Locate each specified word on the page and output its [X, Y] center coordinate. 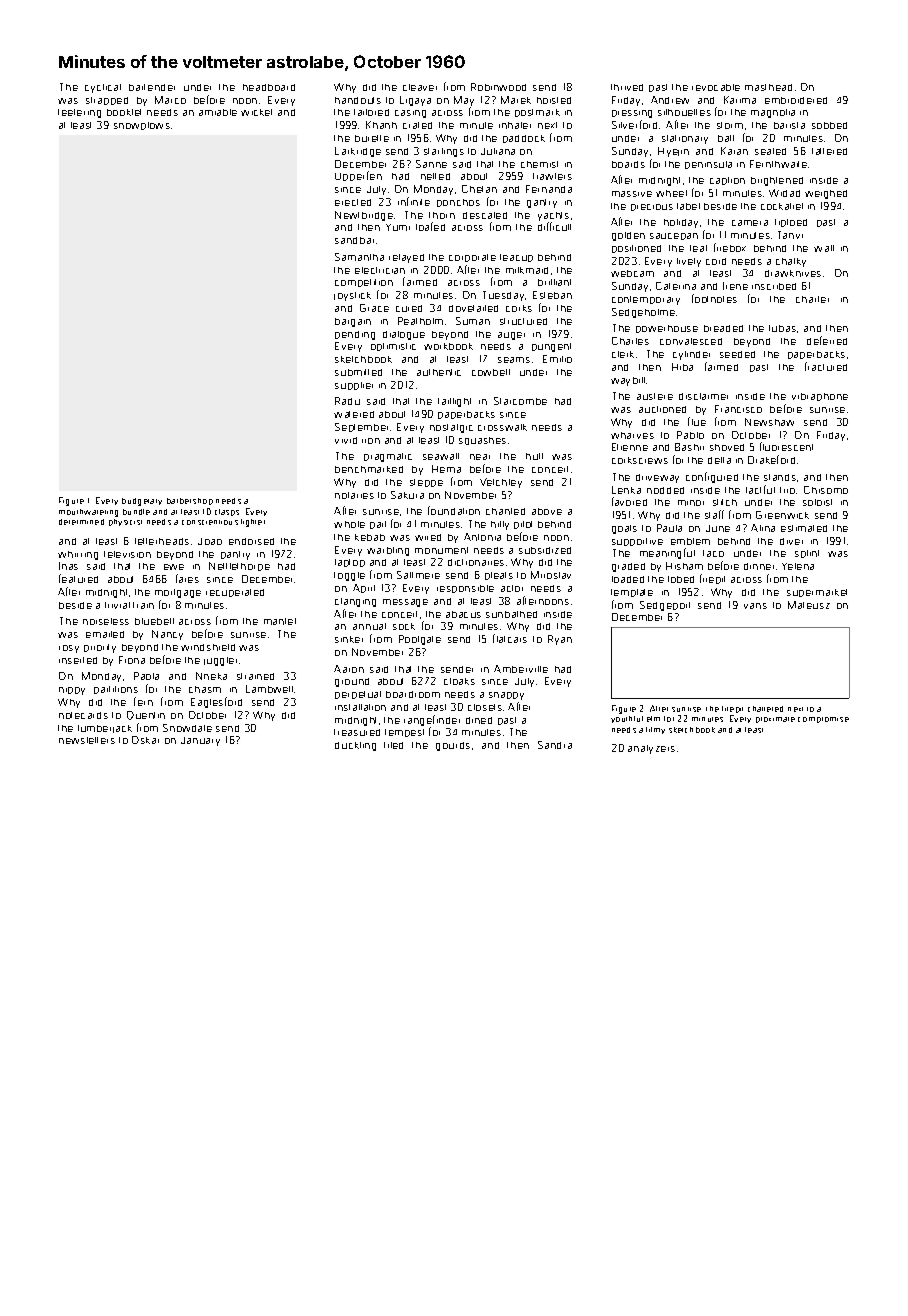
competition [364, 283]
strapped [107, 101]
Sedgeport [665, 606]
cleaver [420, 87]
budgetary [142, 502]
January [200, 741]
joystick [352, 296]
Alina [763, 528]
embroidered [796, 100]
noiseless [106, 621]
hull [534, 456]
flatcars [510, 638]
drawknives [793, 273]
